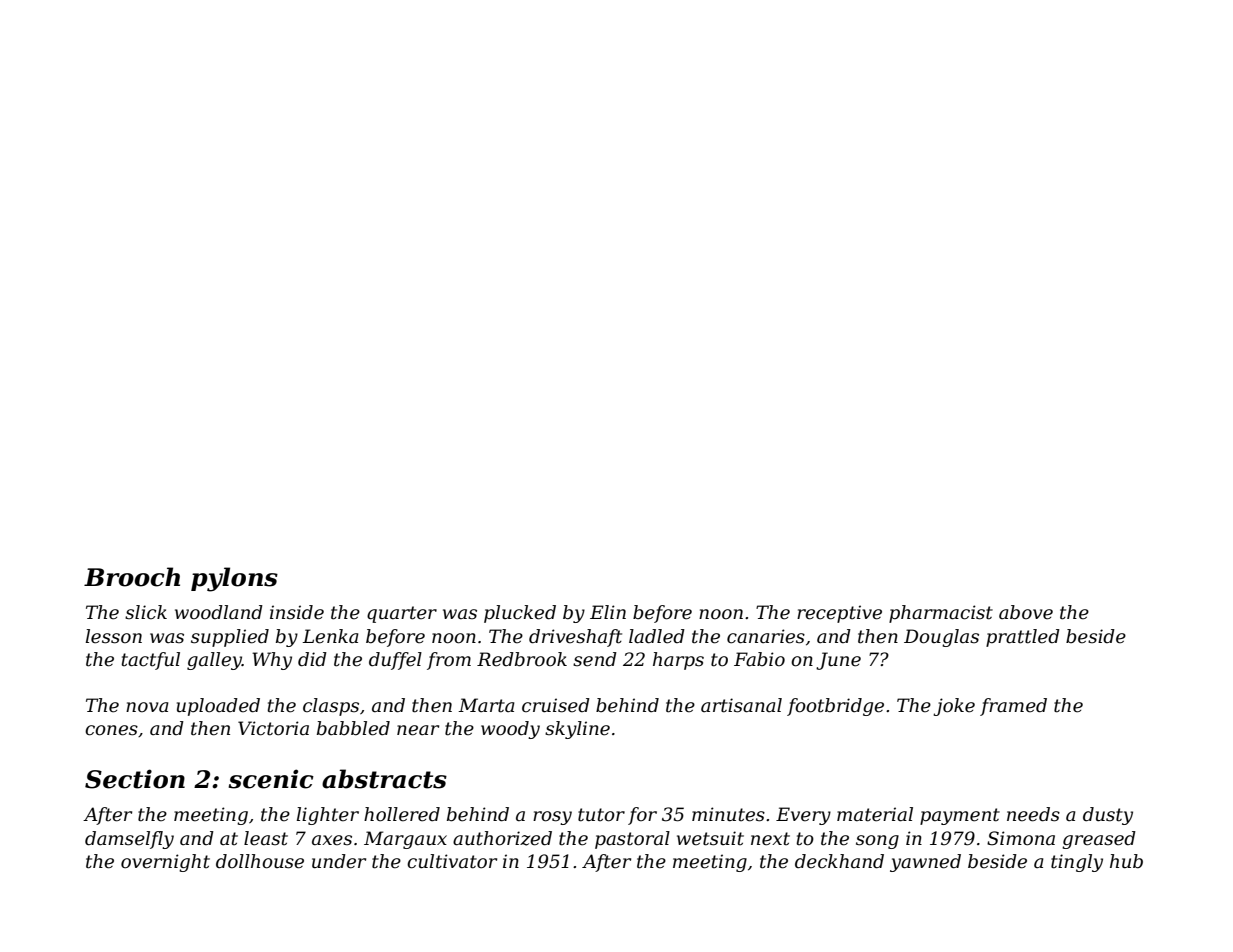  I want to click on material, so click(875, 814).
